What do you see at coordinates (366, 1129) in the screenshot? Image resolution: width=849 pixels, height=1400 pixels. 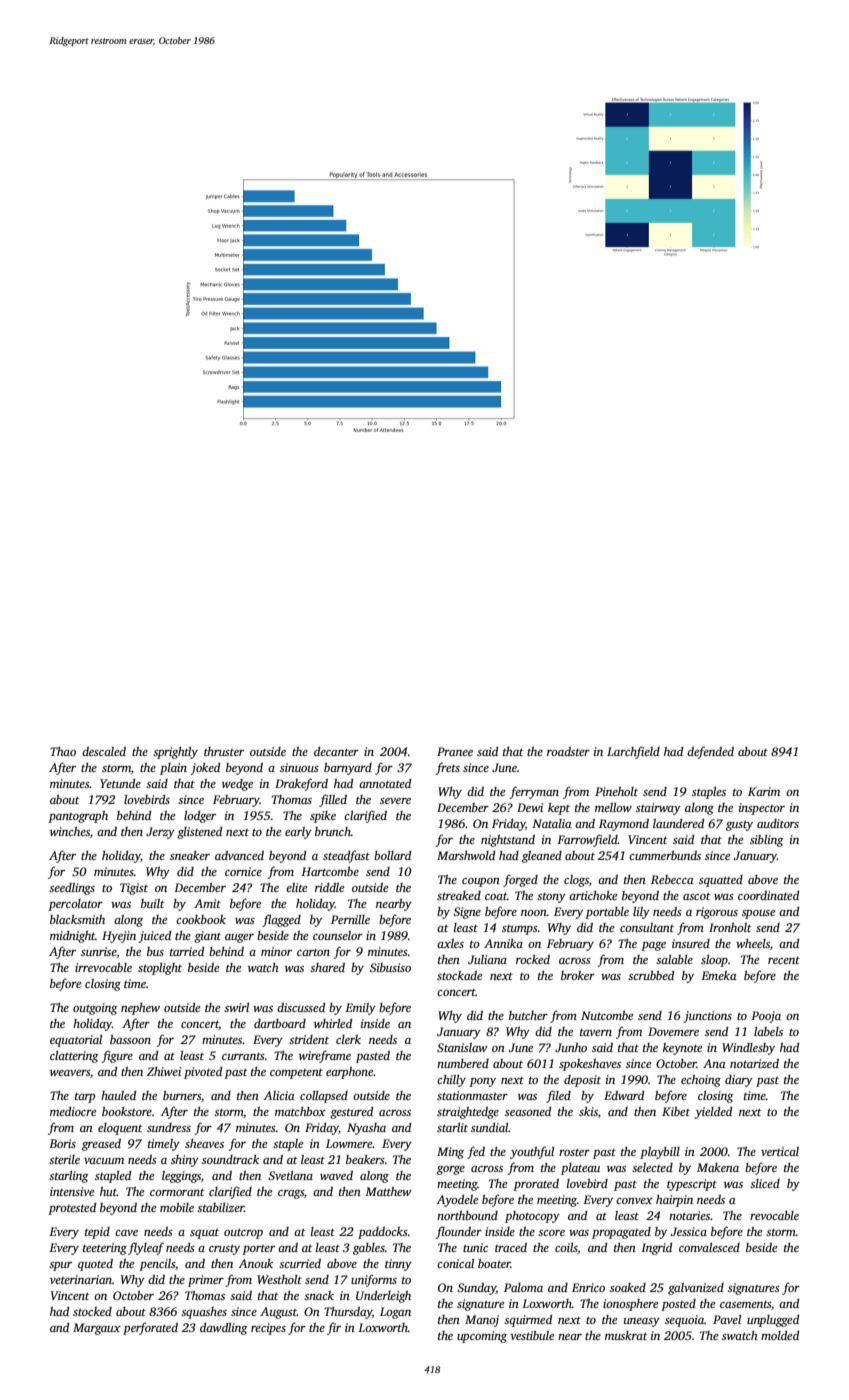 I see `Nyasha` at bounding box center [366, 1129].
